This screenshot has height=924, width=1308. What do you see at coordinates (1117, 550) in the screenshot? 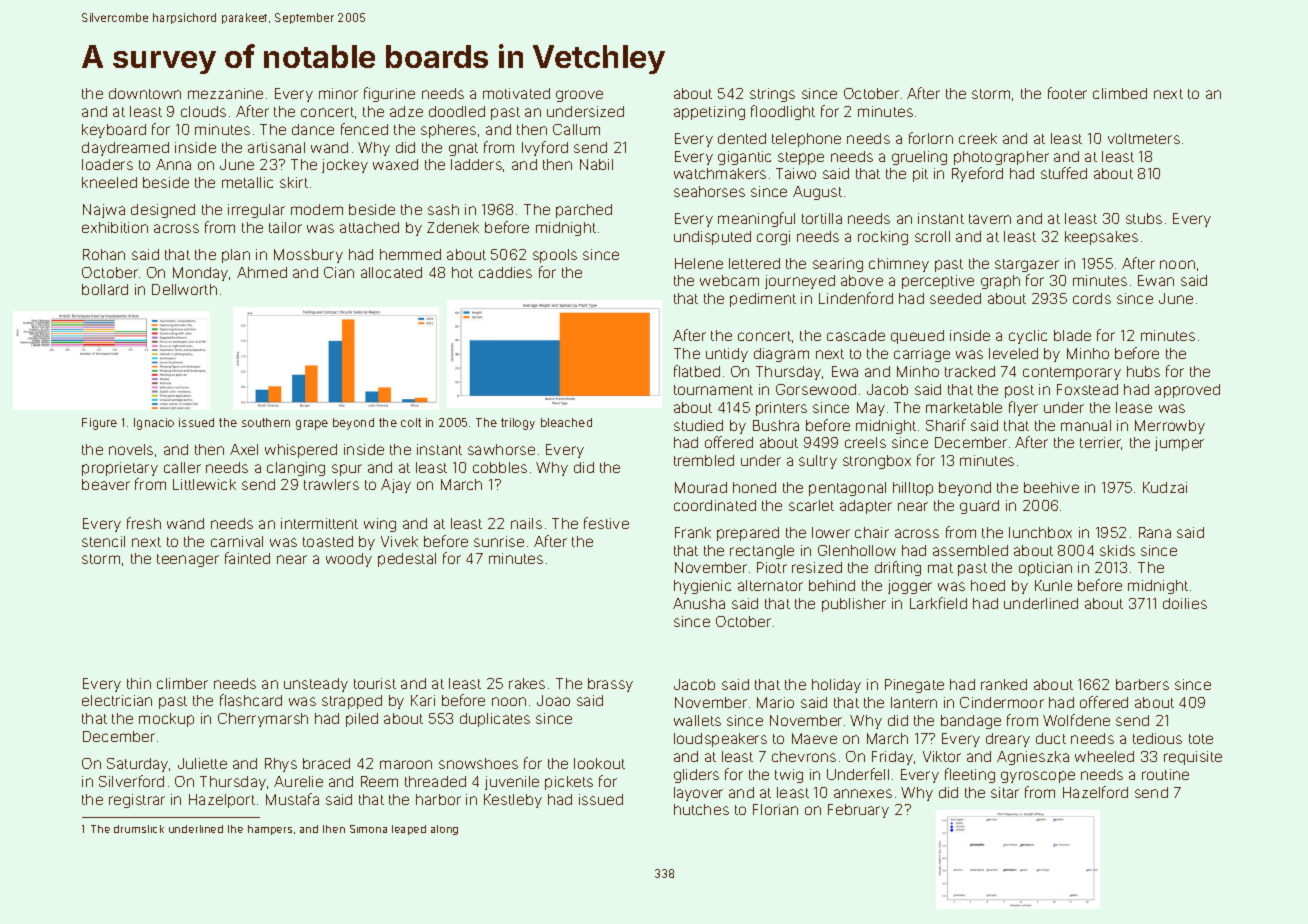
I see `skids` at bounding box center [1117, 550].
